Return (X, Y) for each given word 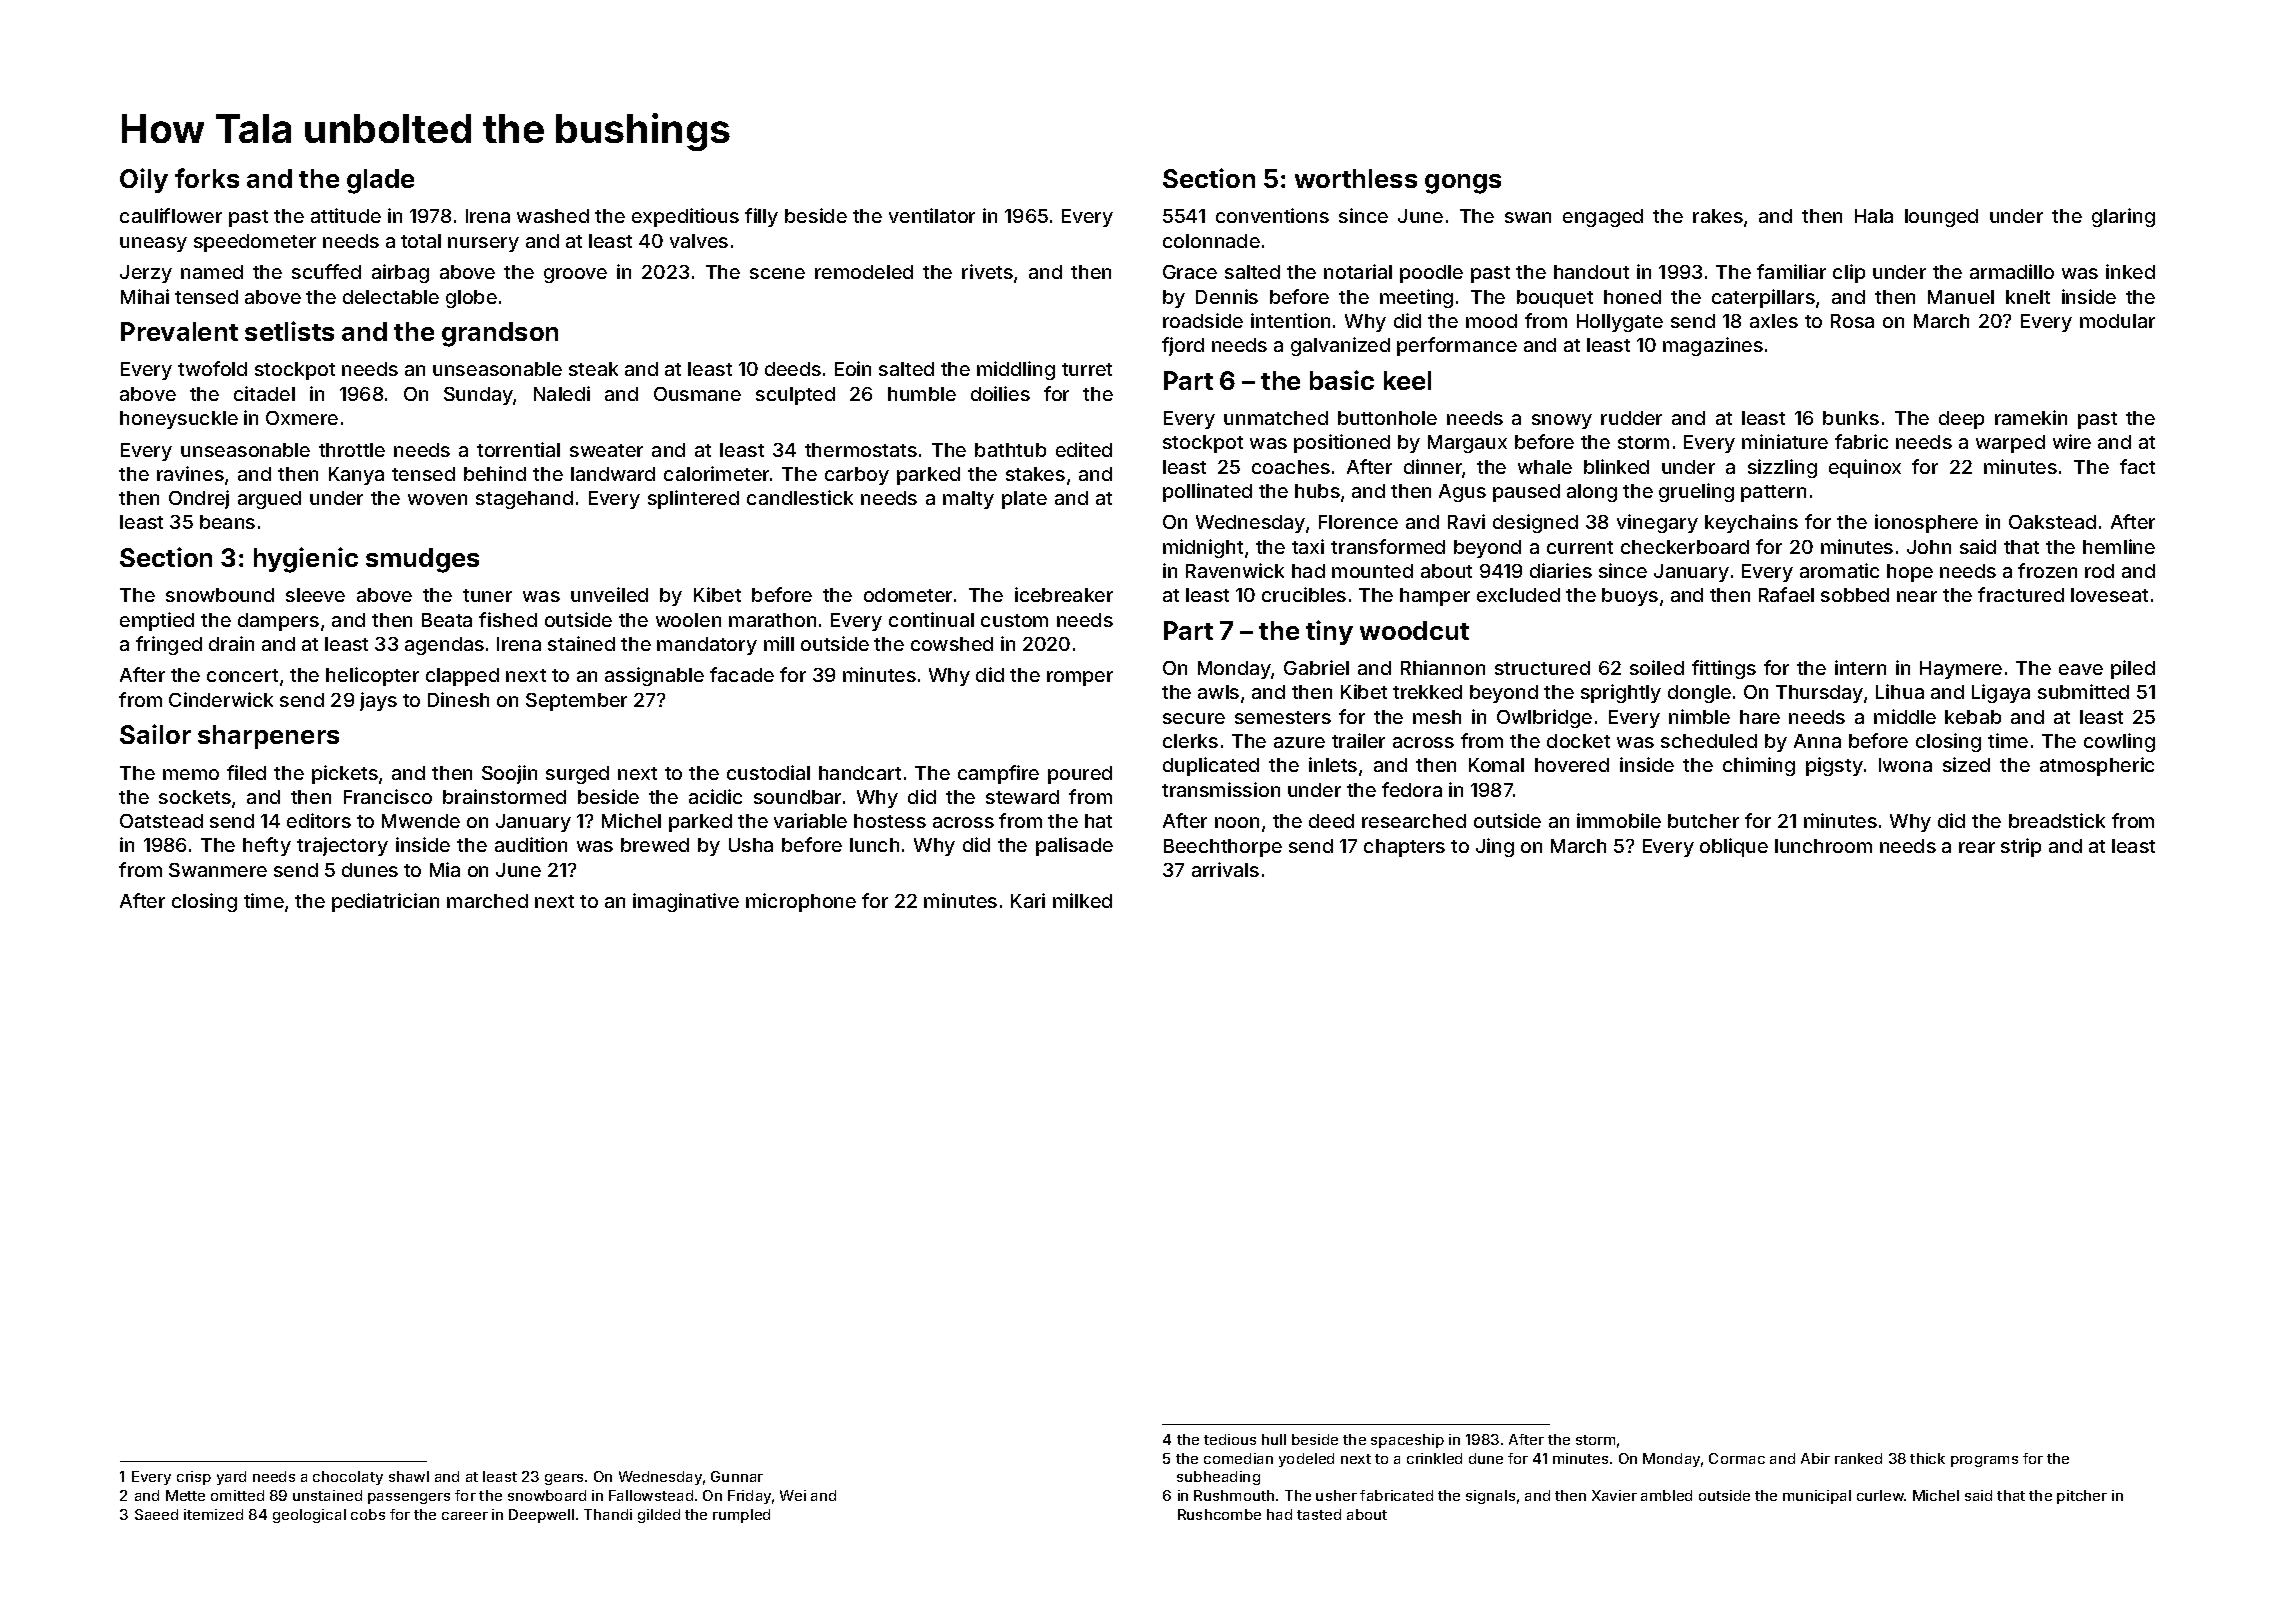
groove (575, 275)
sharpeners (268, 737)
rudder (1631, 418)
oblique (1734, 847)
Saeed (156, 1514)
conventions (1272, 215)
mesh (1437, 717)
